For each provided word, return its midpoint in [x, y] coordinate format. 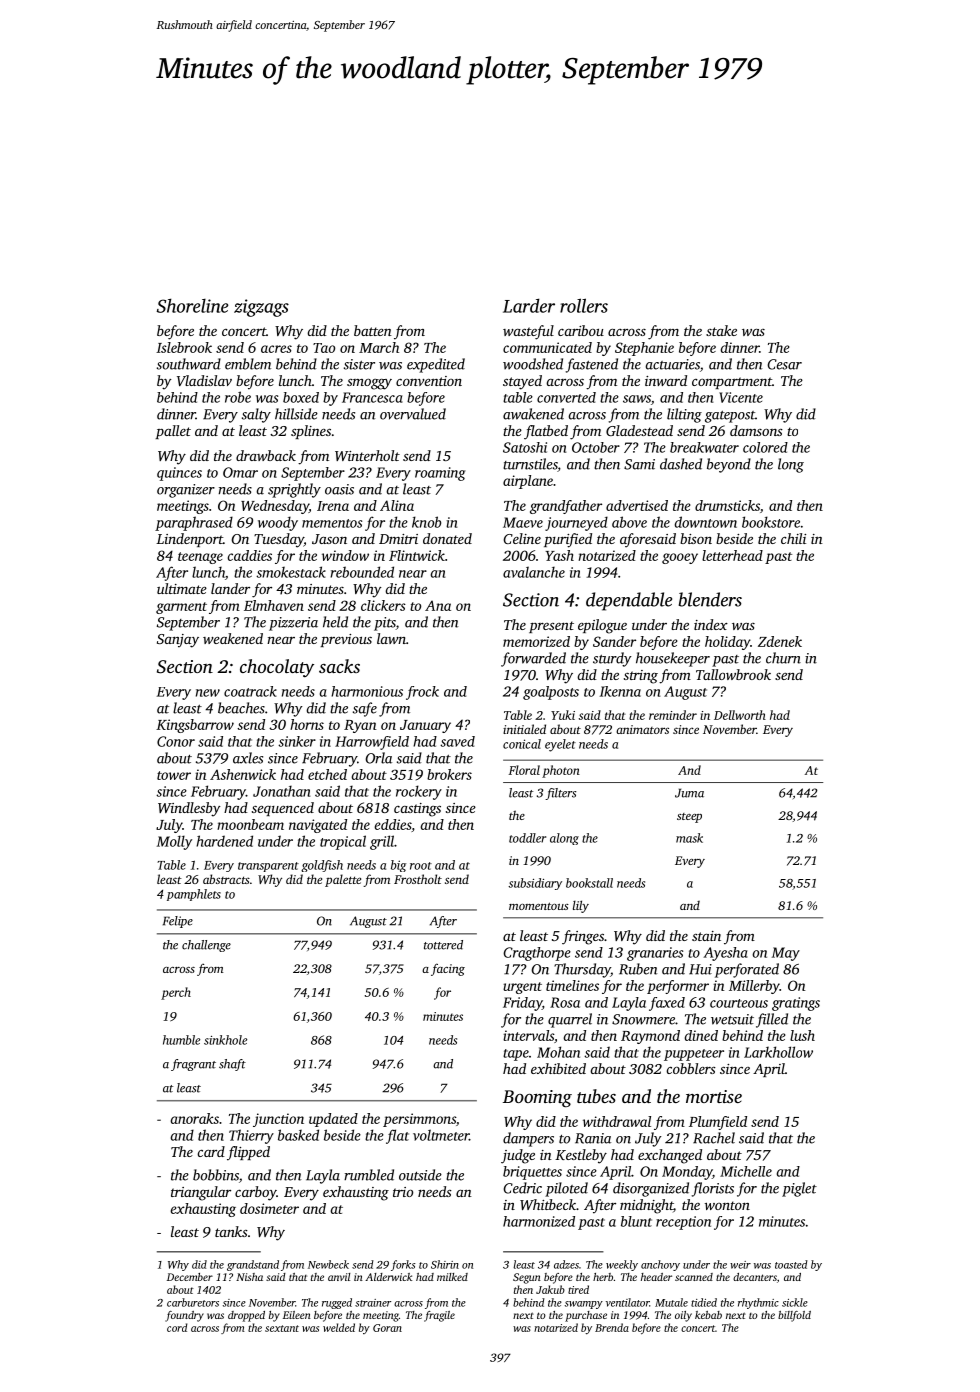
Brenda [612, 1327]
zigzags [261, 308]
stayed [522, 382]
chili [793, 538]
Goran [387, 1328]
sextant [282, 1328]
